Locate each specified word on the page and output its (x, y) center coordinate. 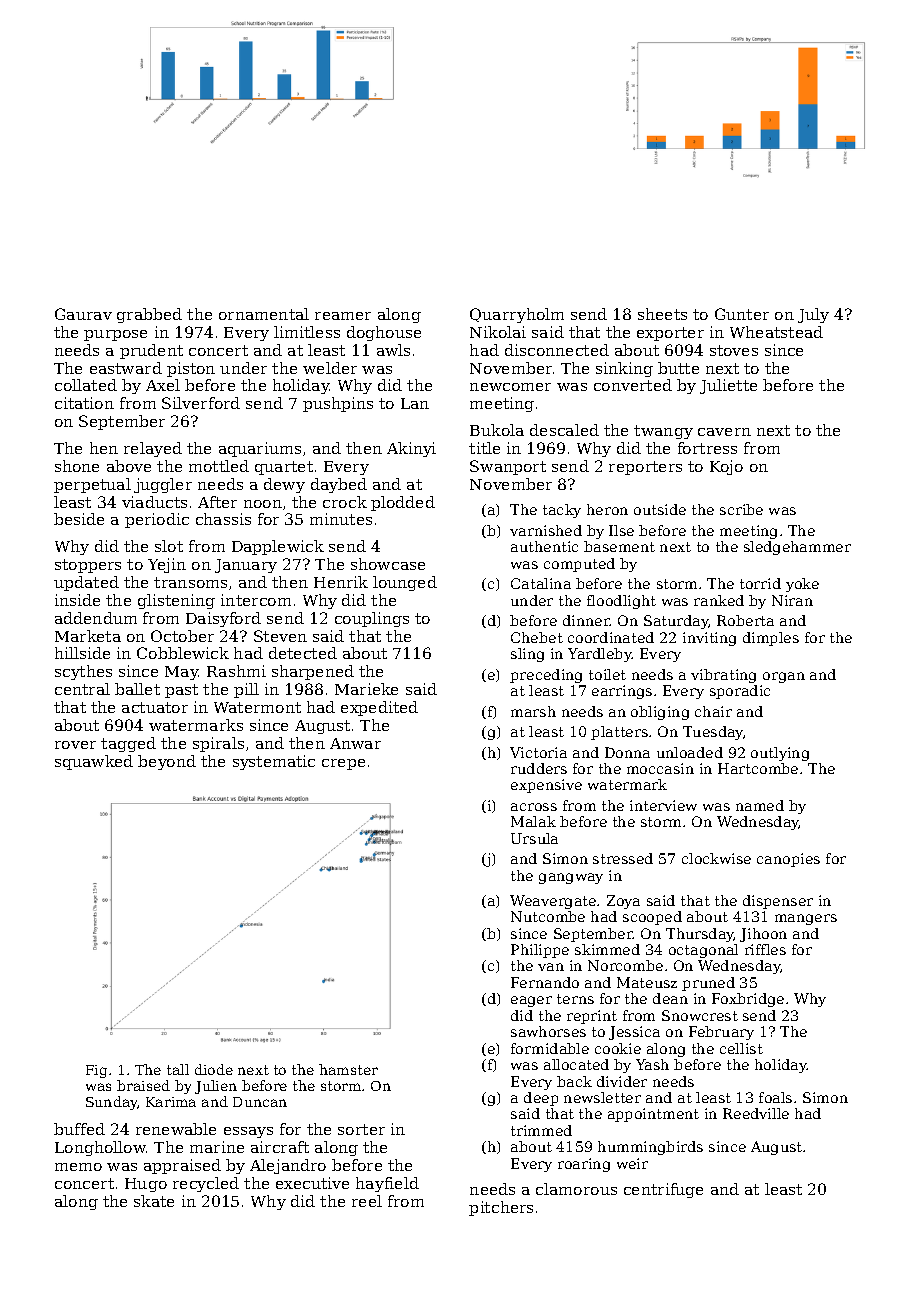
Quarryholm (517, 315)
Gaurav (83, 314)
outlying (780, 754)
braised (143, 1085)
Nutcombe (548, 916)
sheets (662, 314)
